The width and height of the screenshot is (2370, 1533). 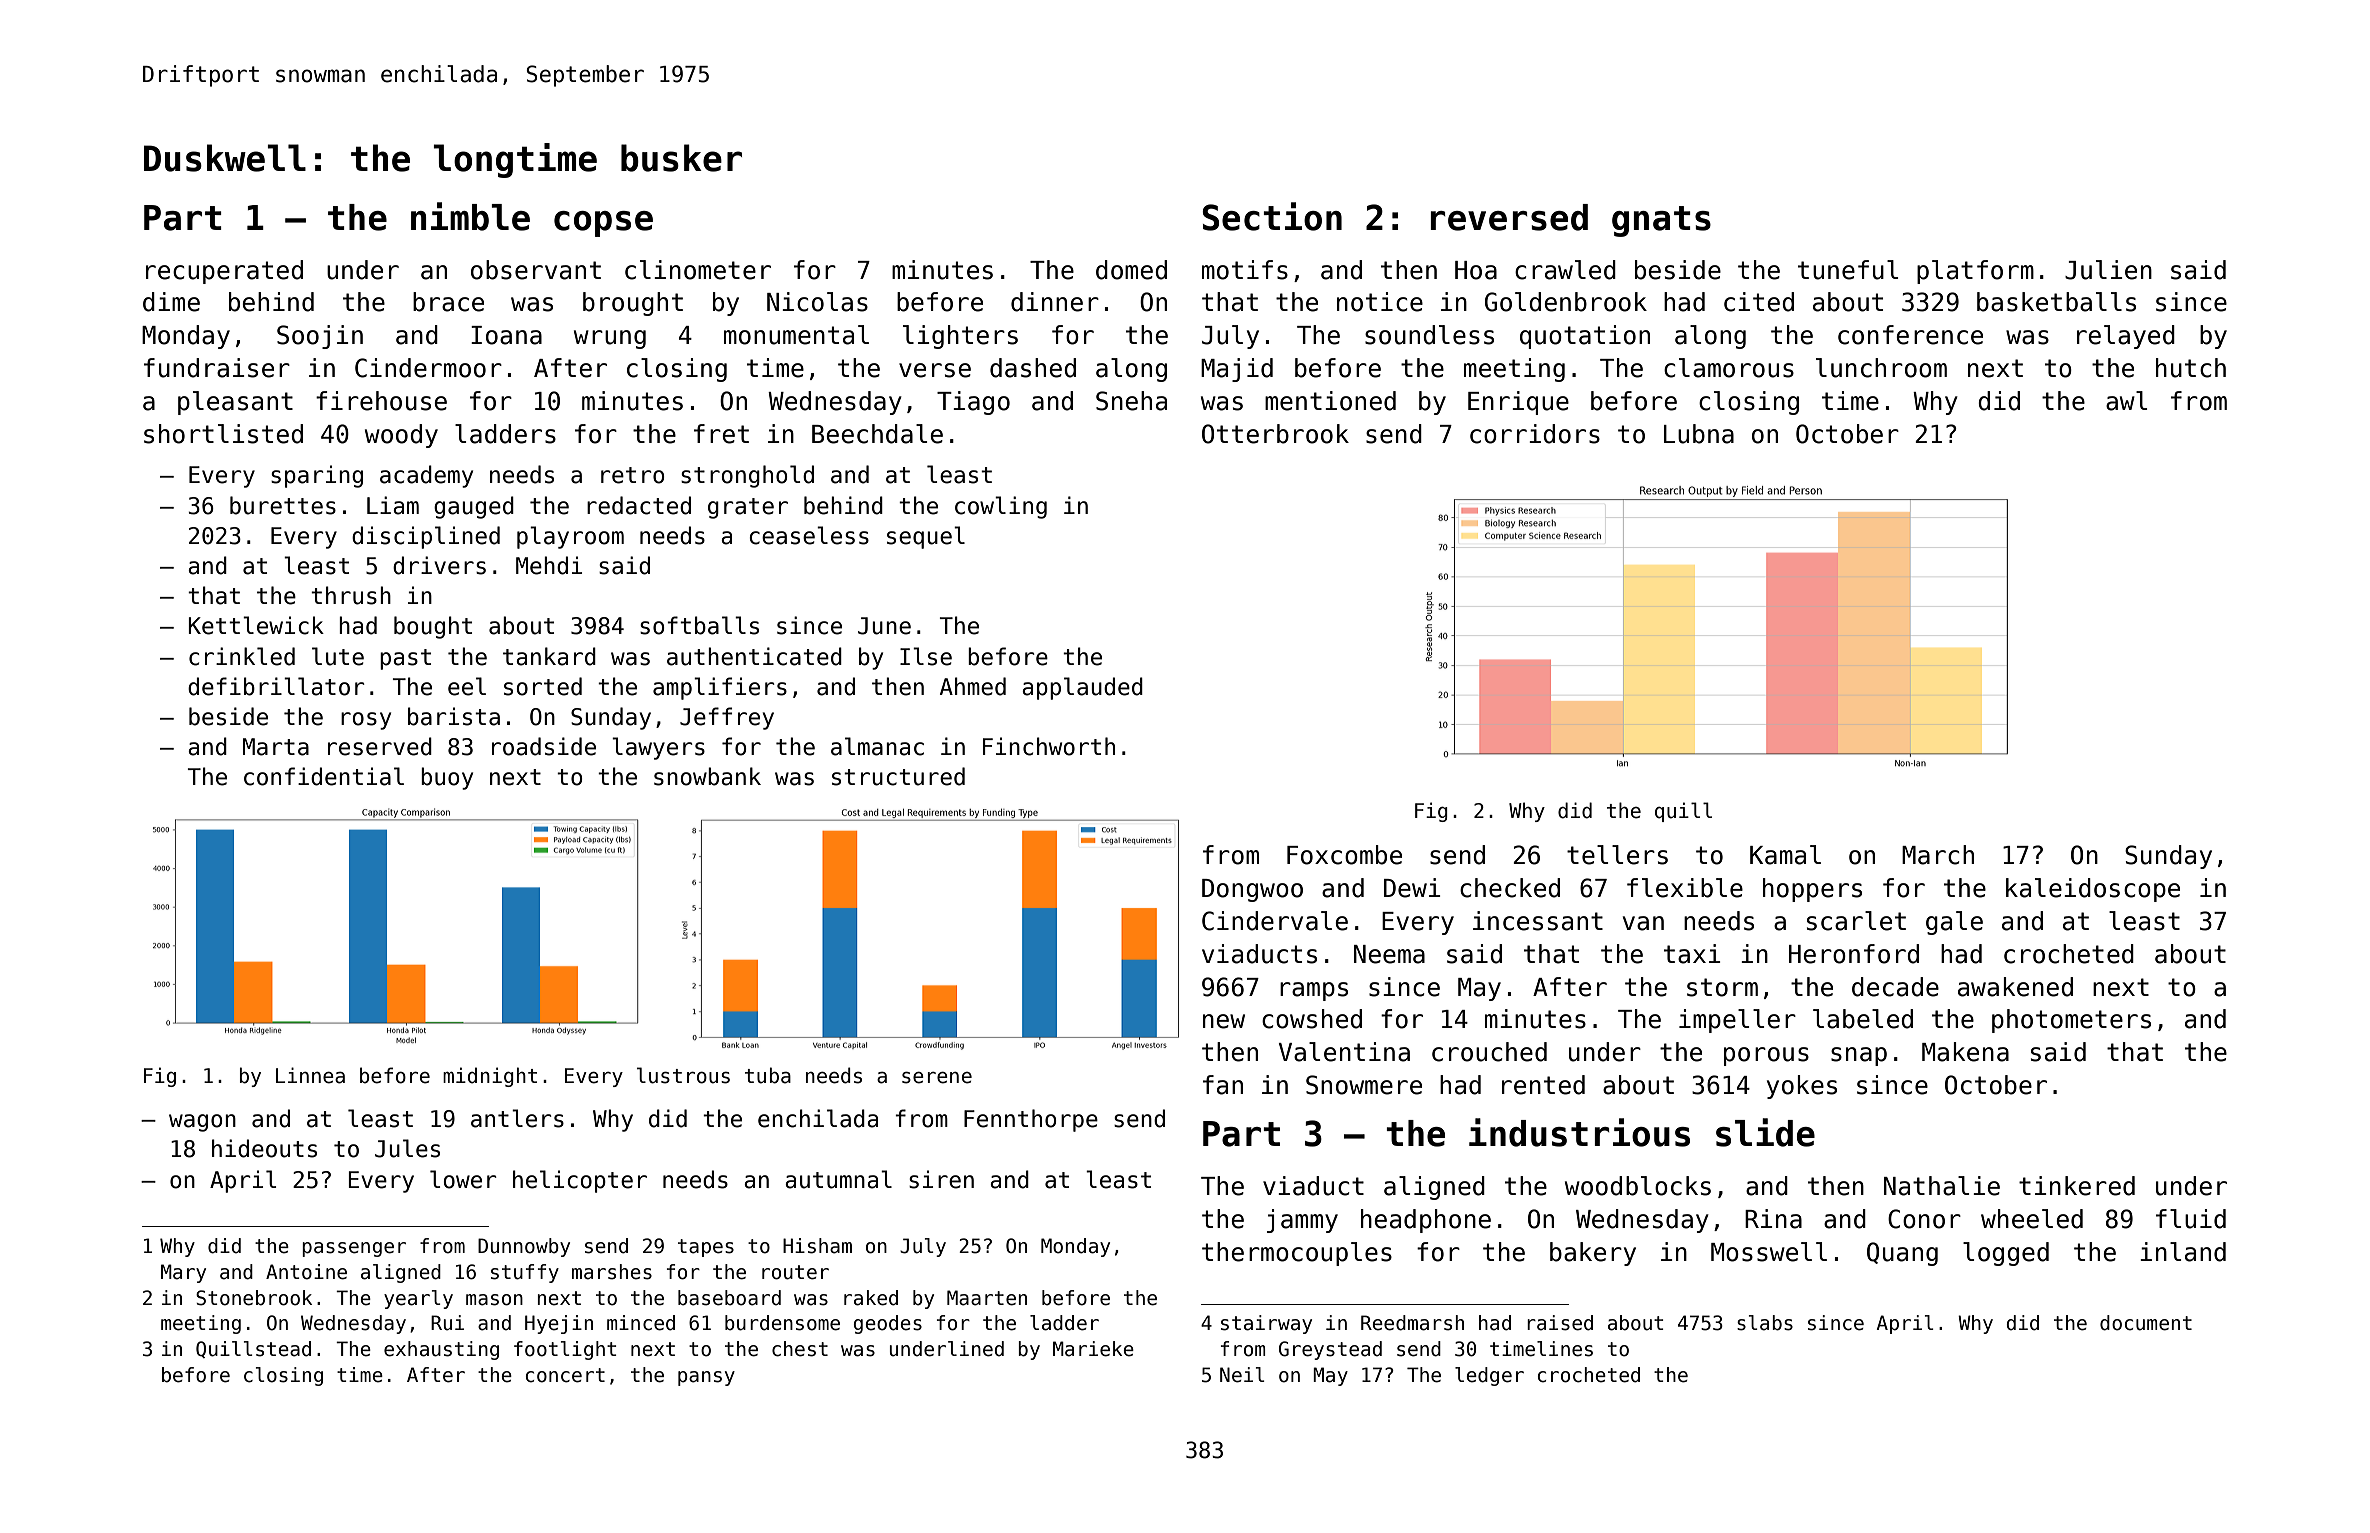 What do you see at coordinates (1737, 1021) in the screenshot?
I see `impeller` at bounding box center [1737, 1021].
